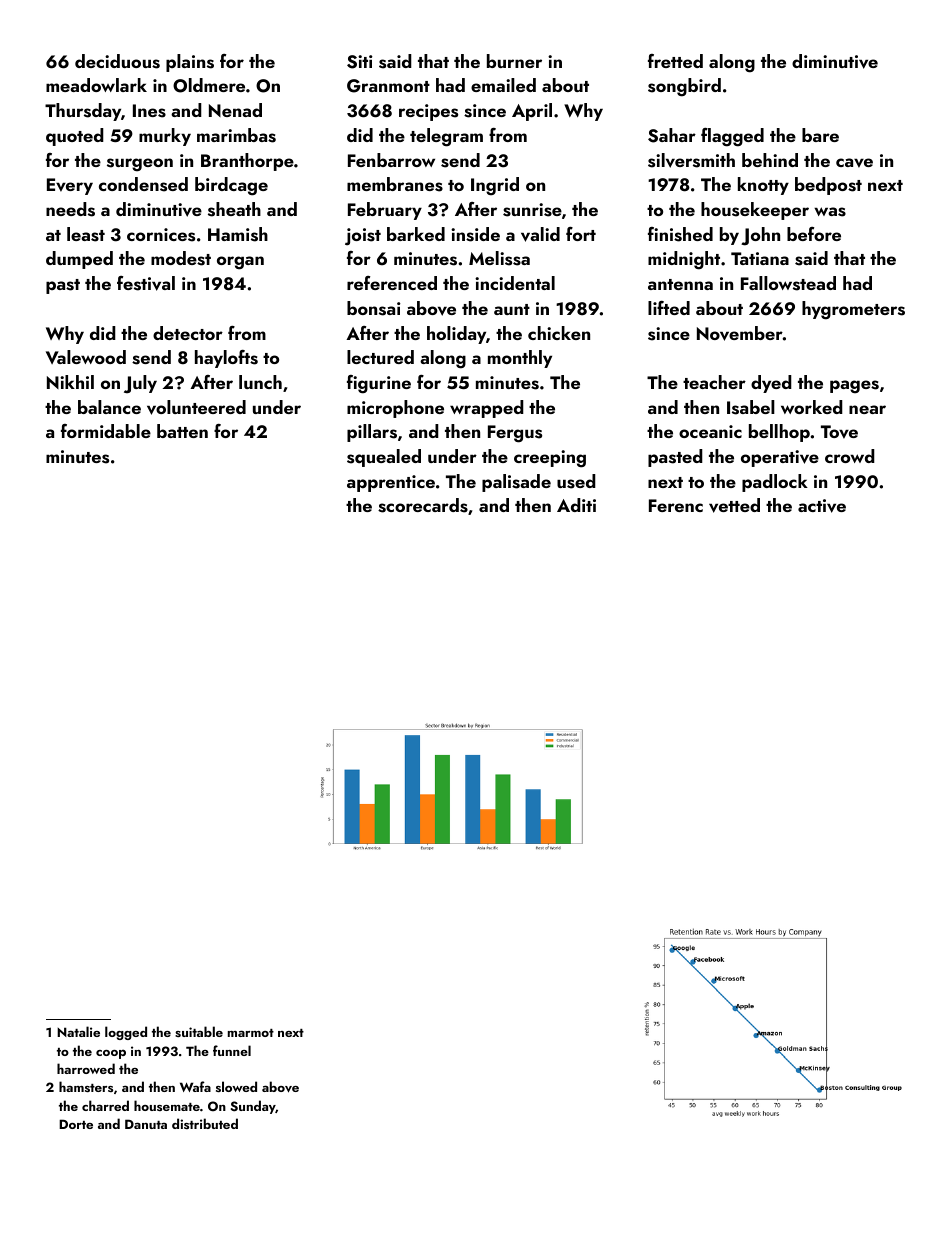  What do you see at coordinates (359, 62) in the screenshot?
I see `Siti` at bounding box center [359, 62].
